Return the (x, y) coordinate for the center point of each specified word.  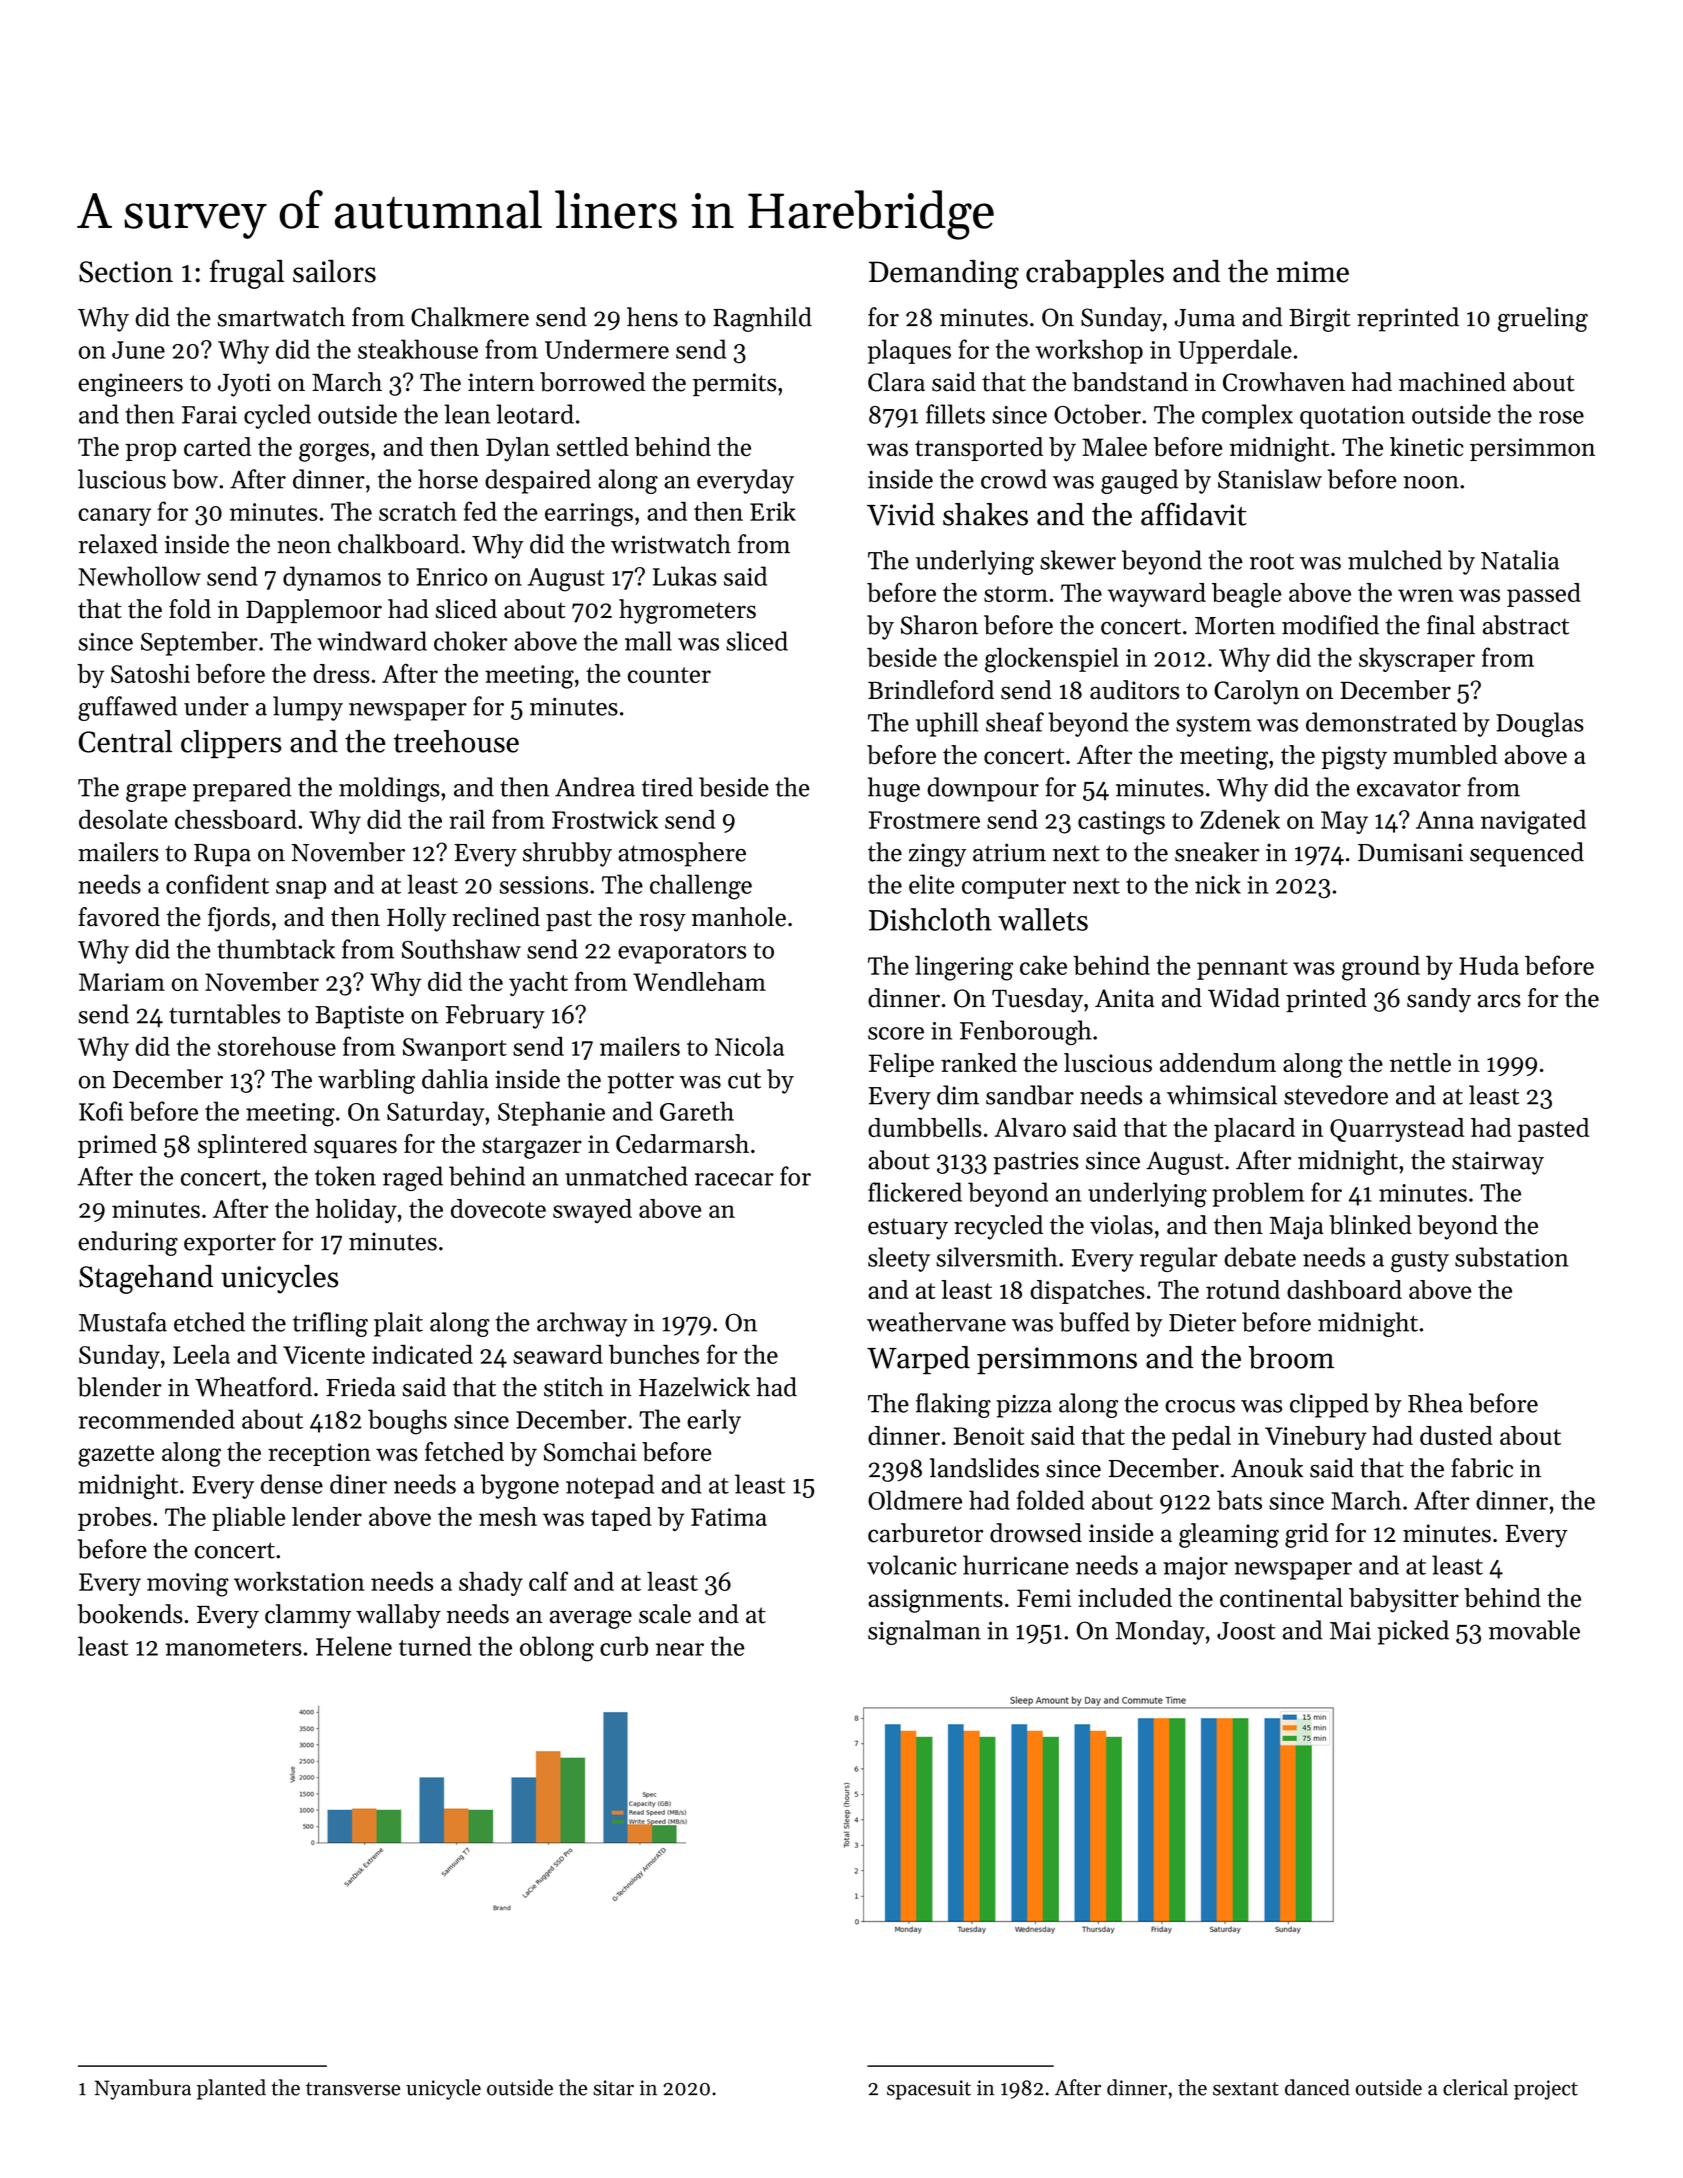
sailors (334, 271)
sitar (613, 2088)
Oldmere (915, 1500)
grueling (1543, 319)
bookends (130, 1614)
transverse (353, 2089)
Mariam (122, 982)
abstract (1526, 625)
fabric (1482, 1468)
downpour (983, 789)
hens (652, 317)
